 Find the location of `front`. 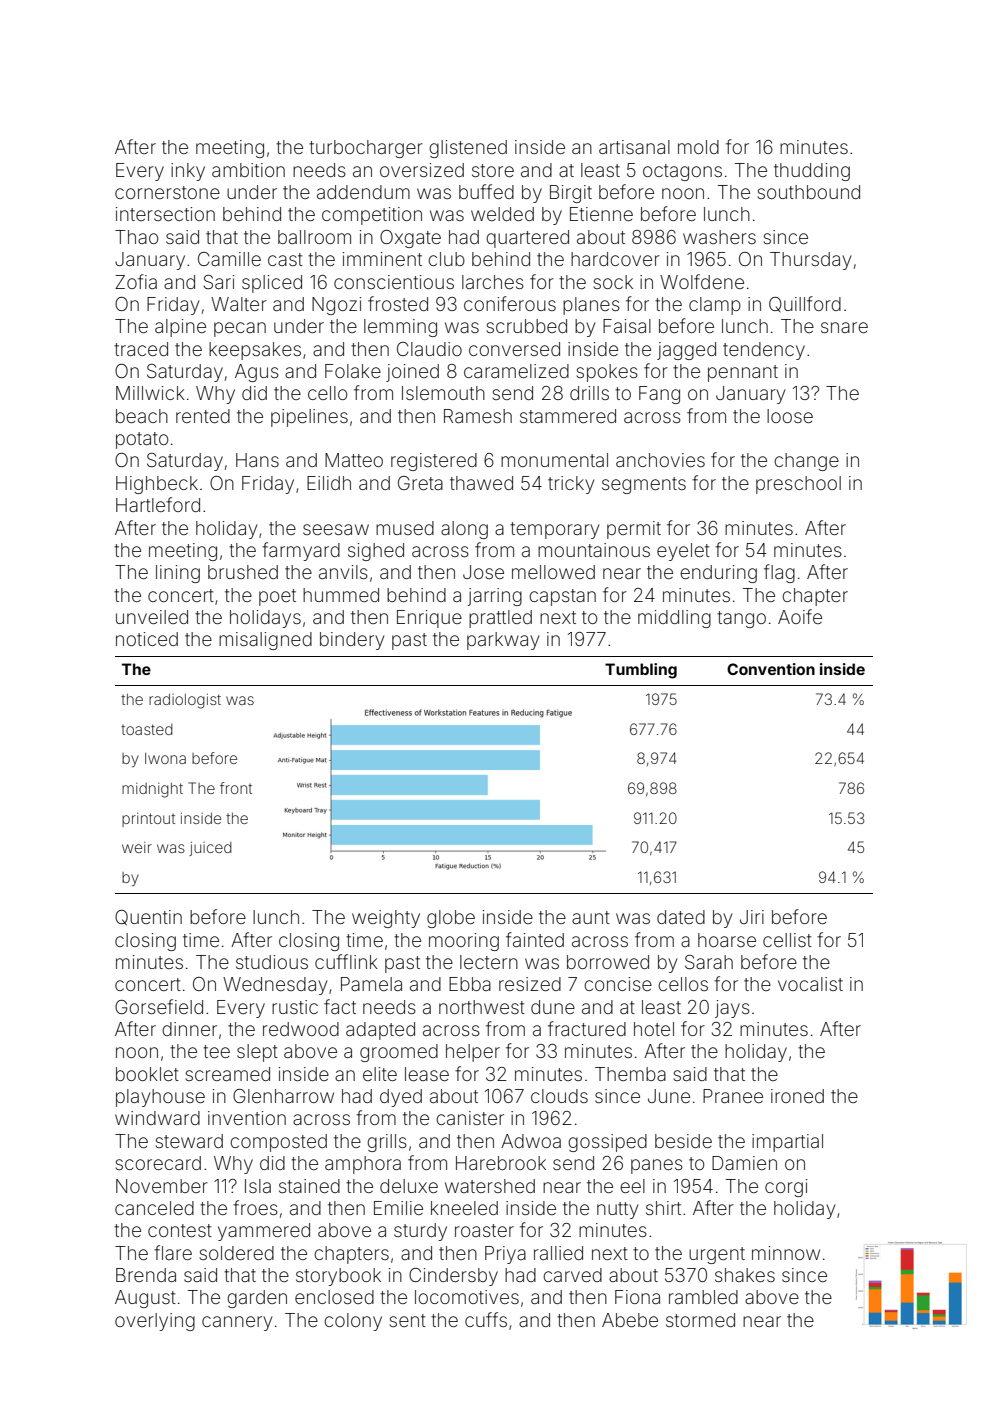

front is located at coordinates (236, 788).
